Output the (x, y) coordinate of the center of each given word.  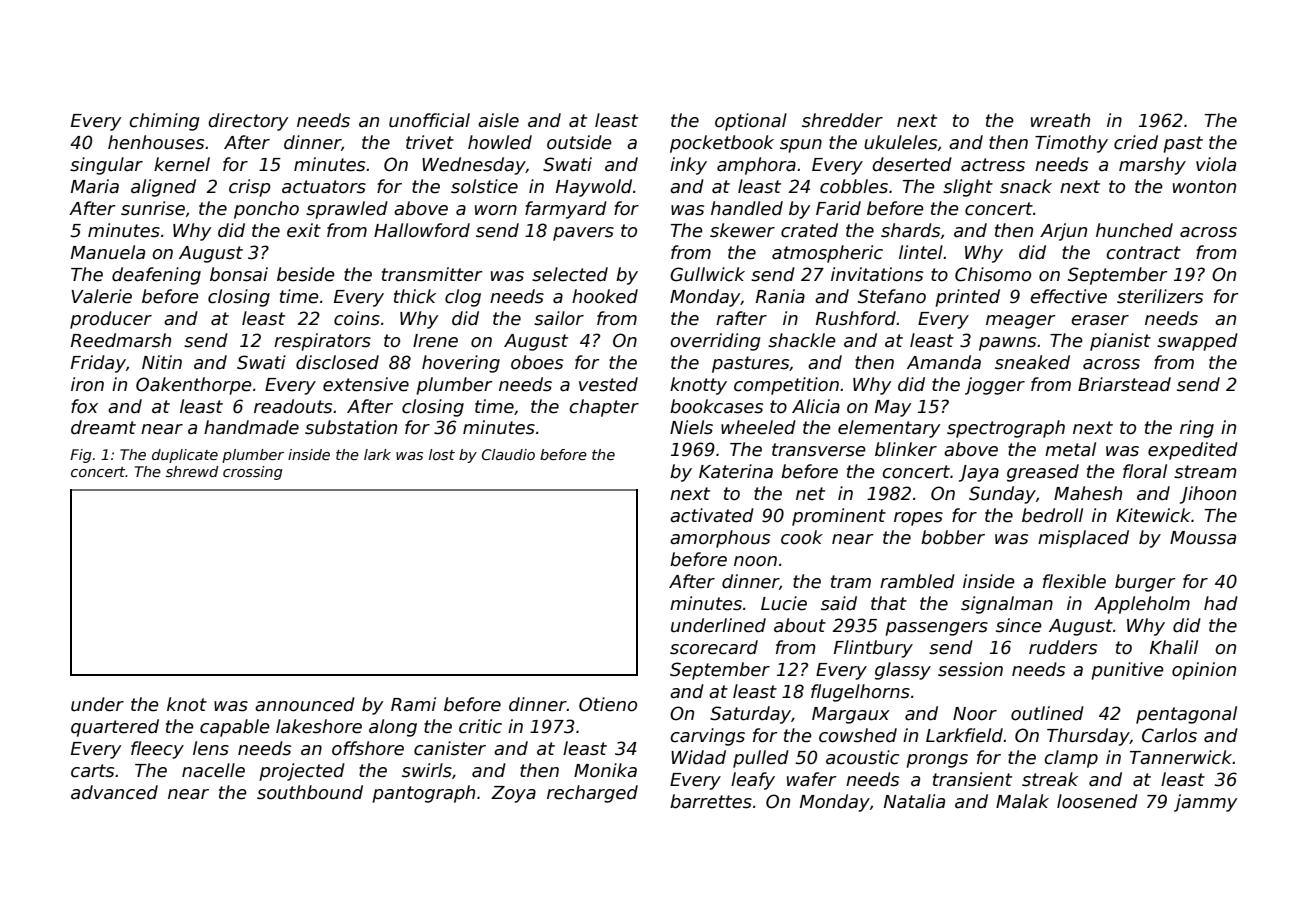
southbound (310, 792)
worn (496, 210)
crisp (250, 188)
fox (84, 406)
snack (1026, 186)
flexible (1074, 581)
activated (712, 515)
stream (1205, 472)
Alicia (816, 406)
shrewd (192, 471)
